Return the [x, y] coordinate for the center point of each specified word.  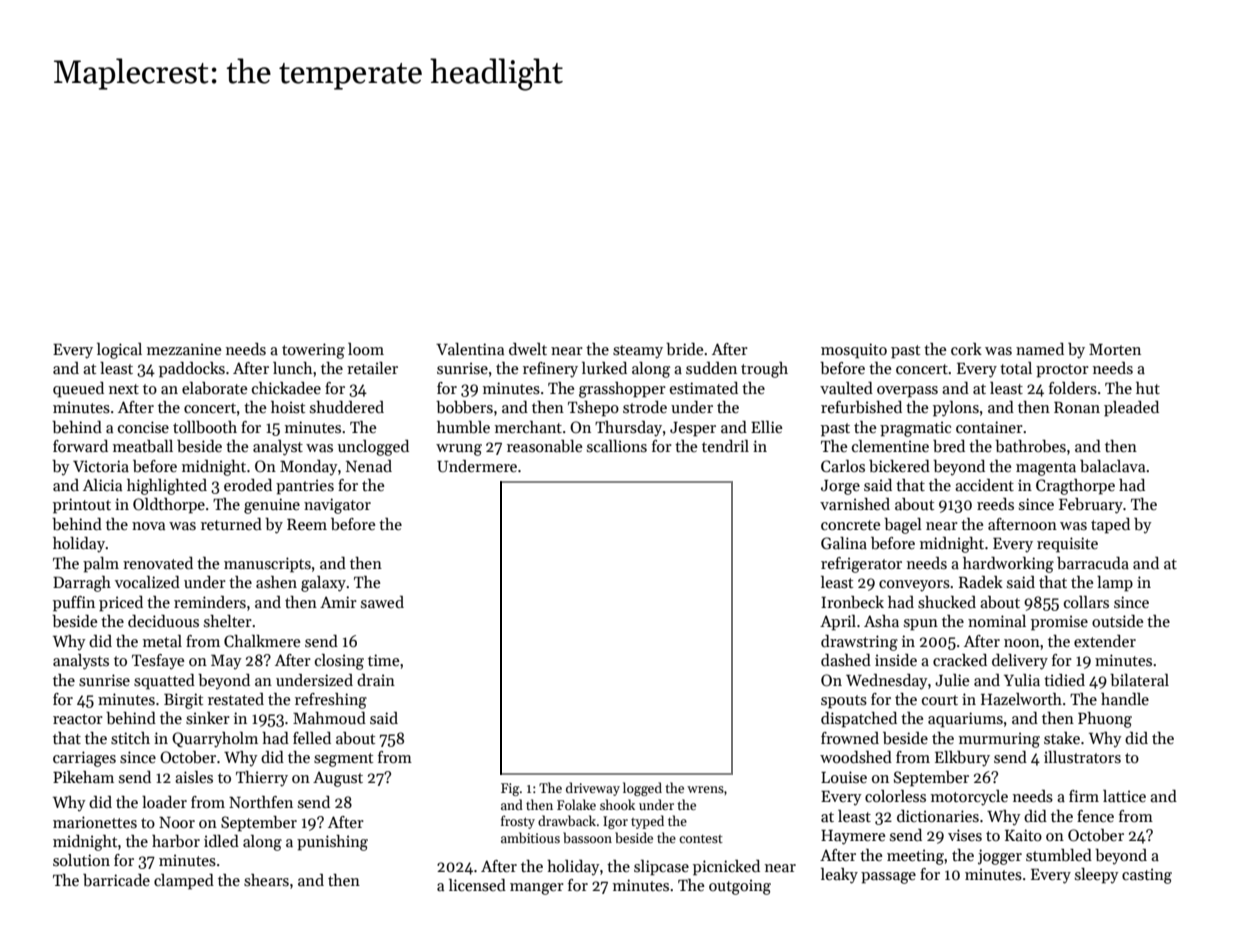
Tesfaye [158, 662]
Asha [881, 621]
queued [78, 390]
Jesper [693, 429]
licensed [477, 885]
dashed [846, 660]
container [989, 427]
